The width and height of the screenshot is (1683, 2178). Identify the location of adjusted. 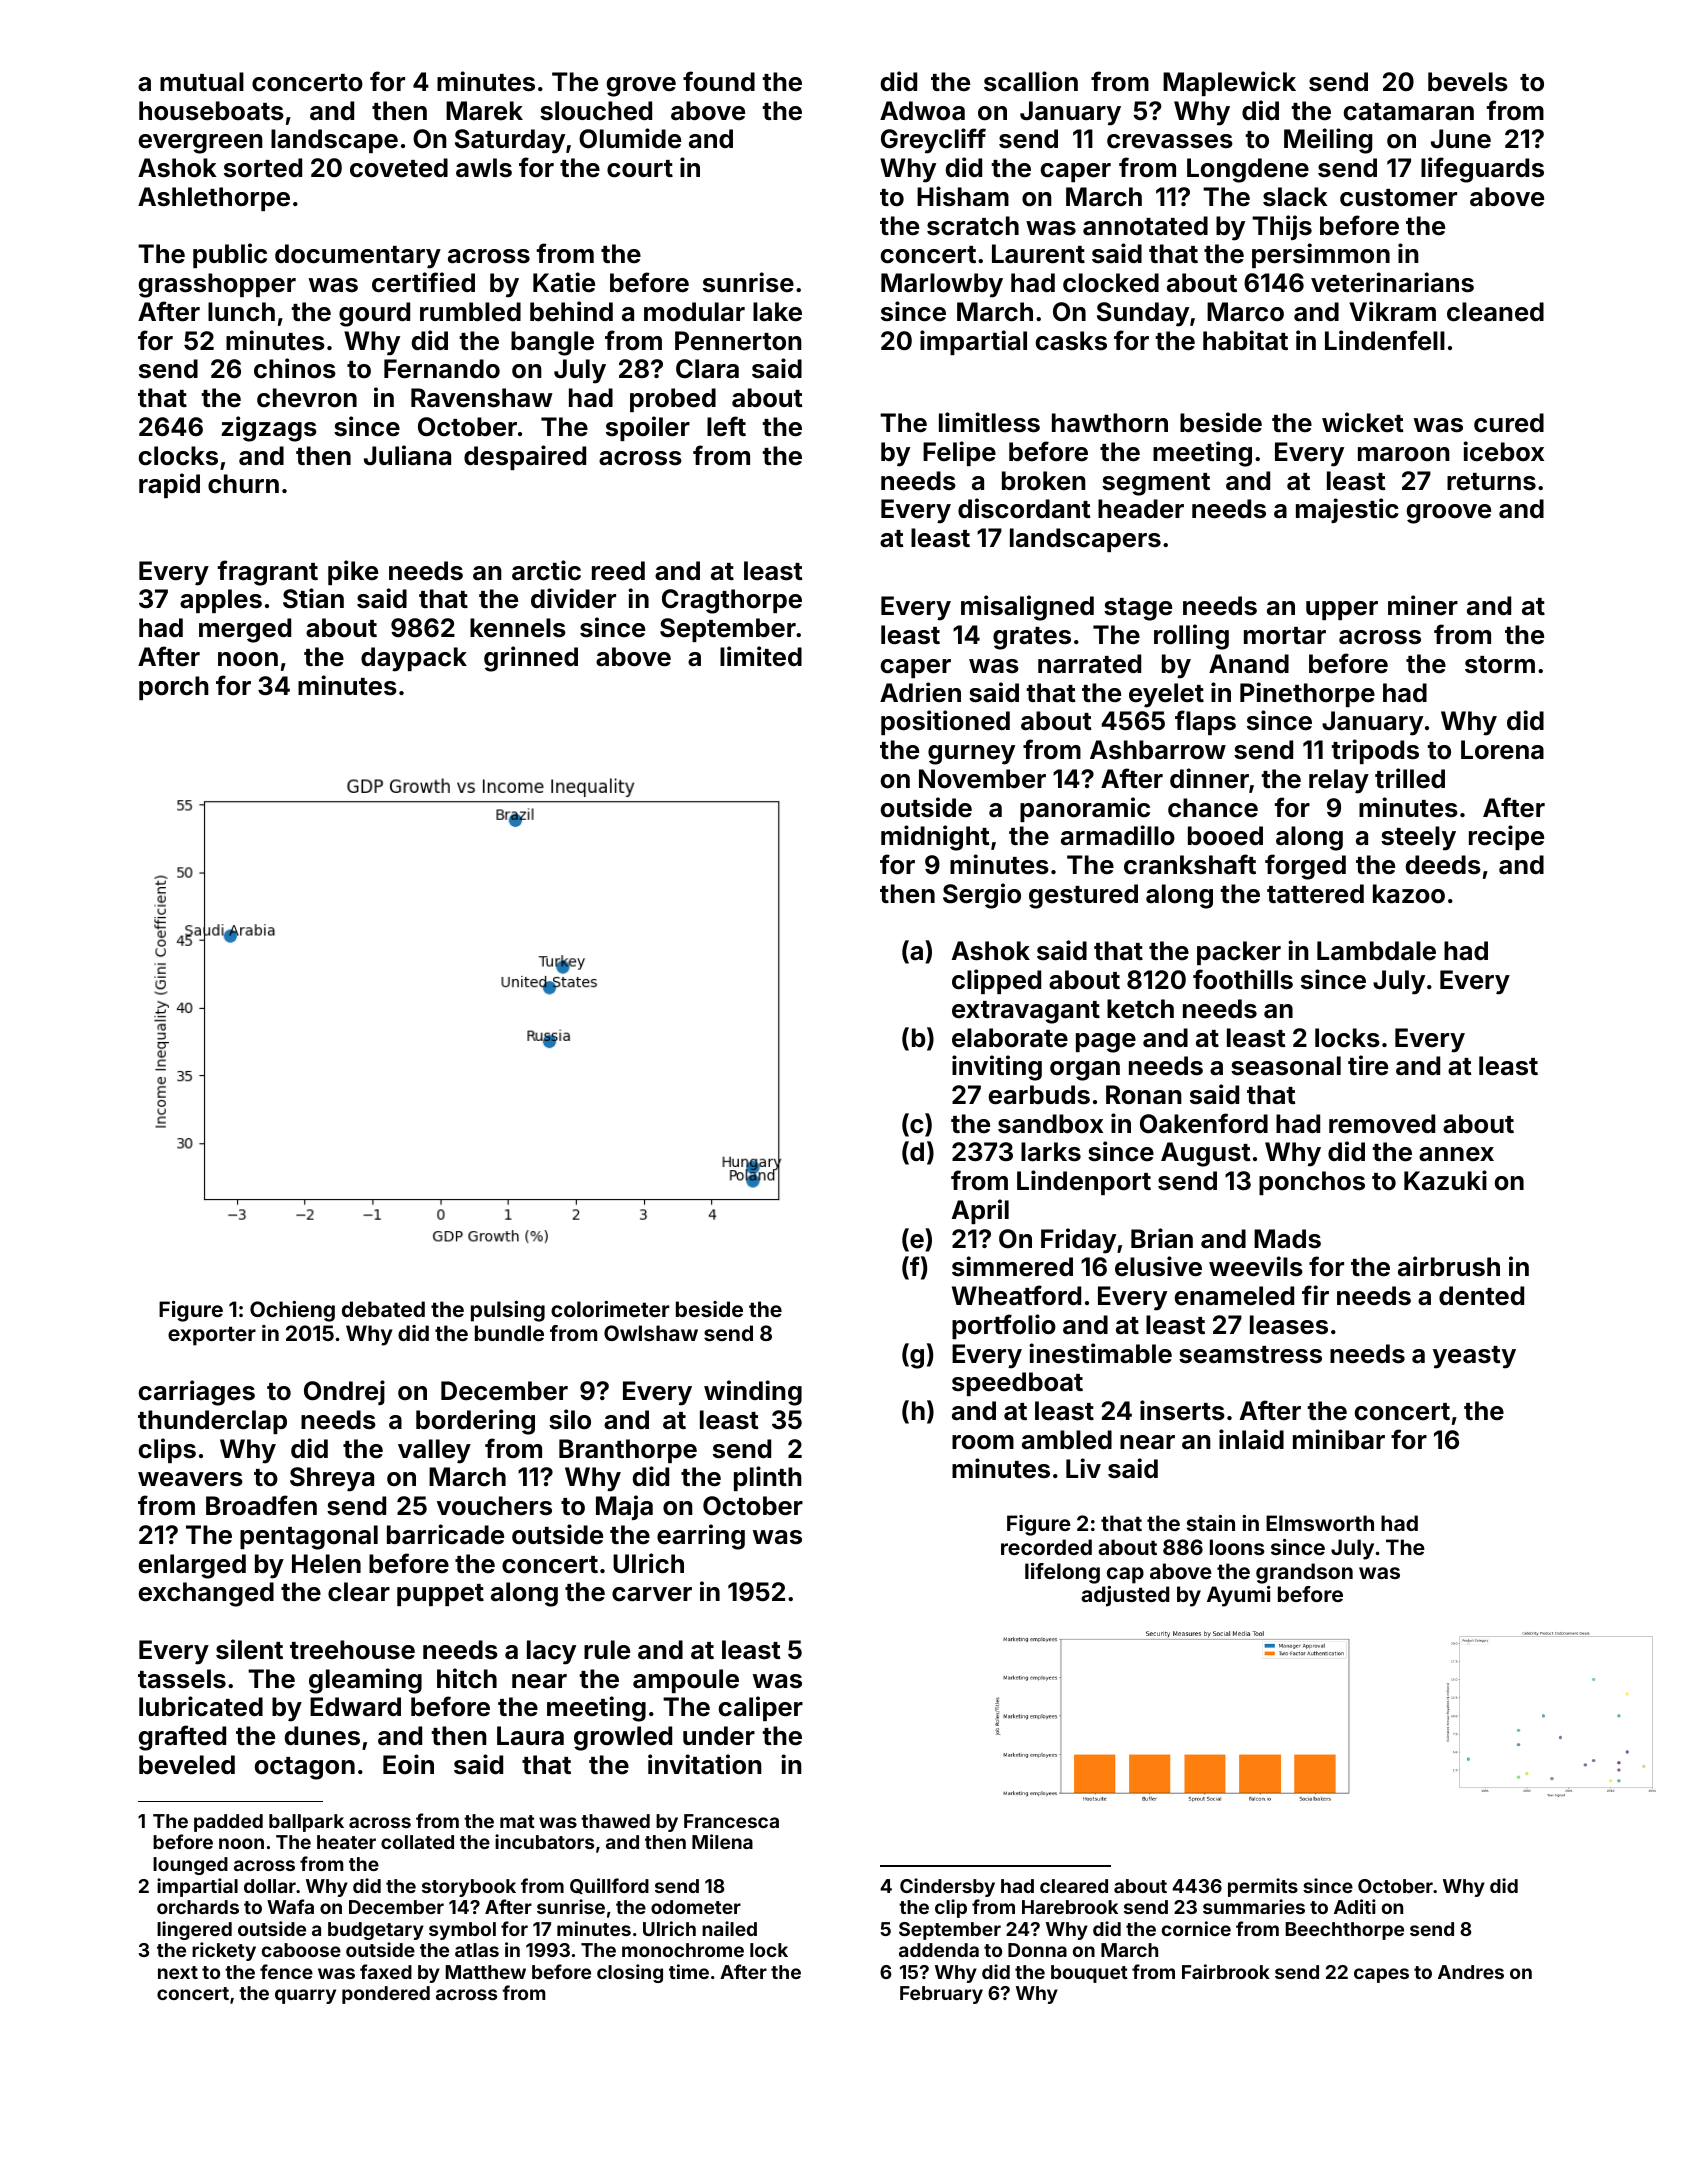
(1125, 1596).
